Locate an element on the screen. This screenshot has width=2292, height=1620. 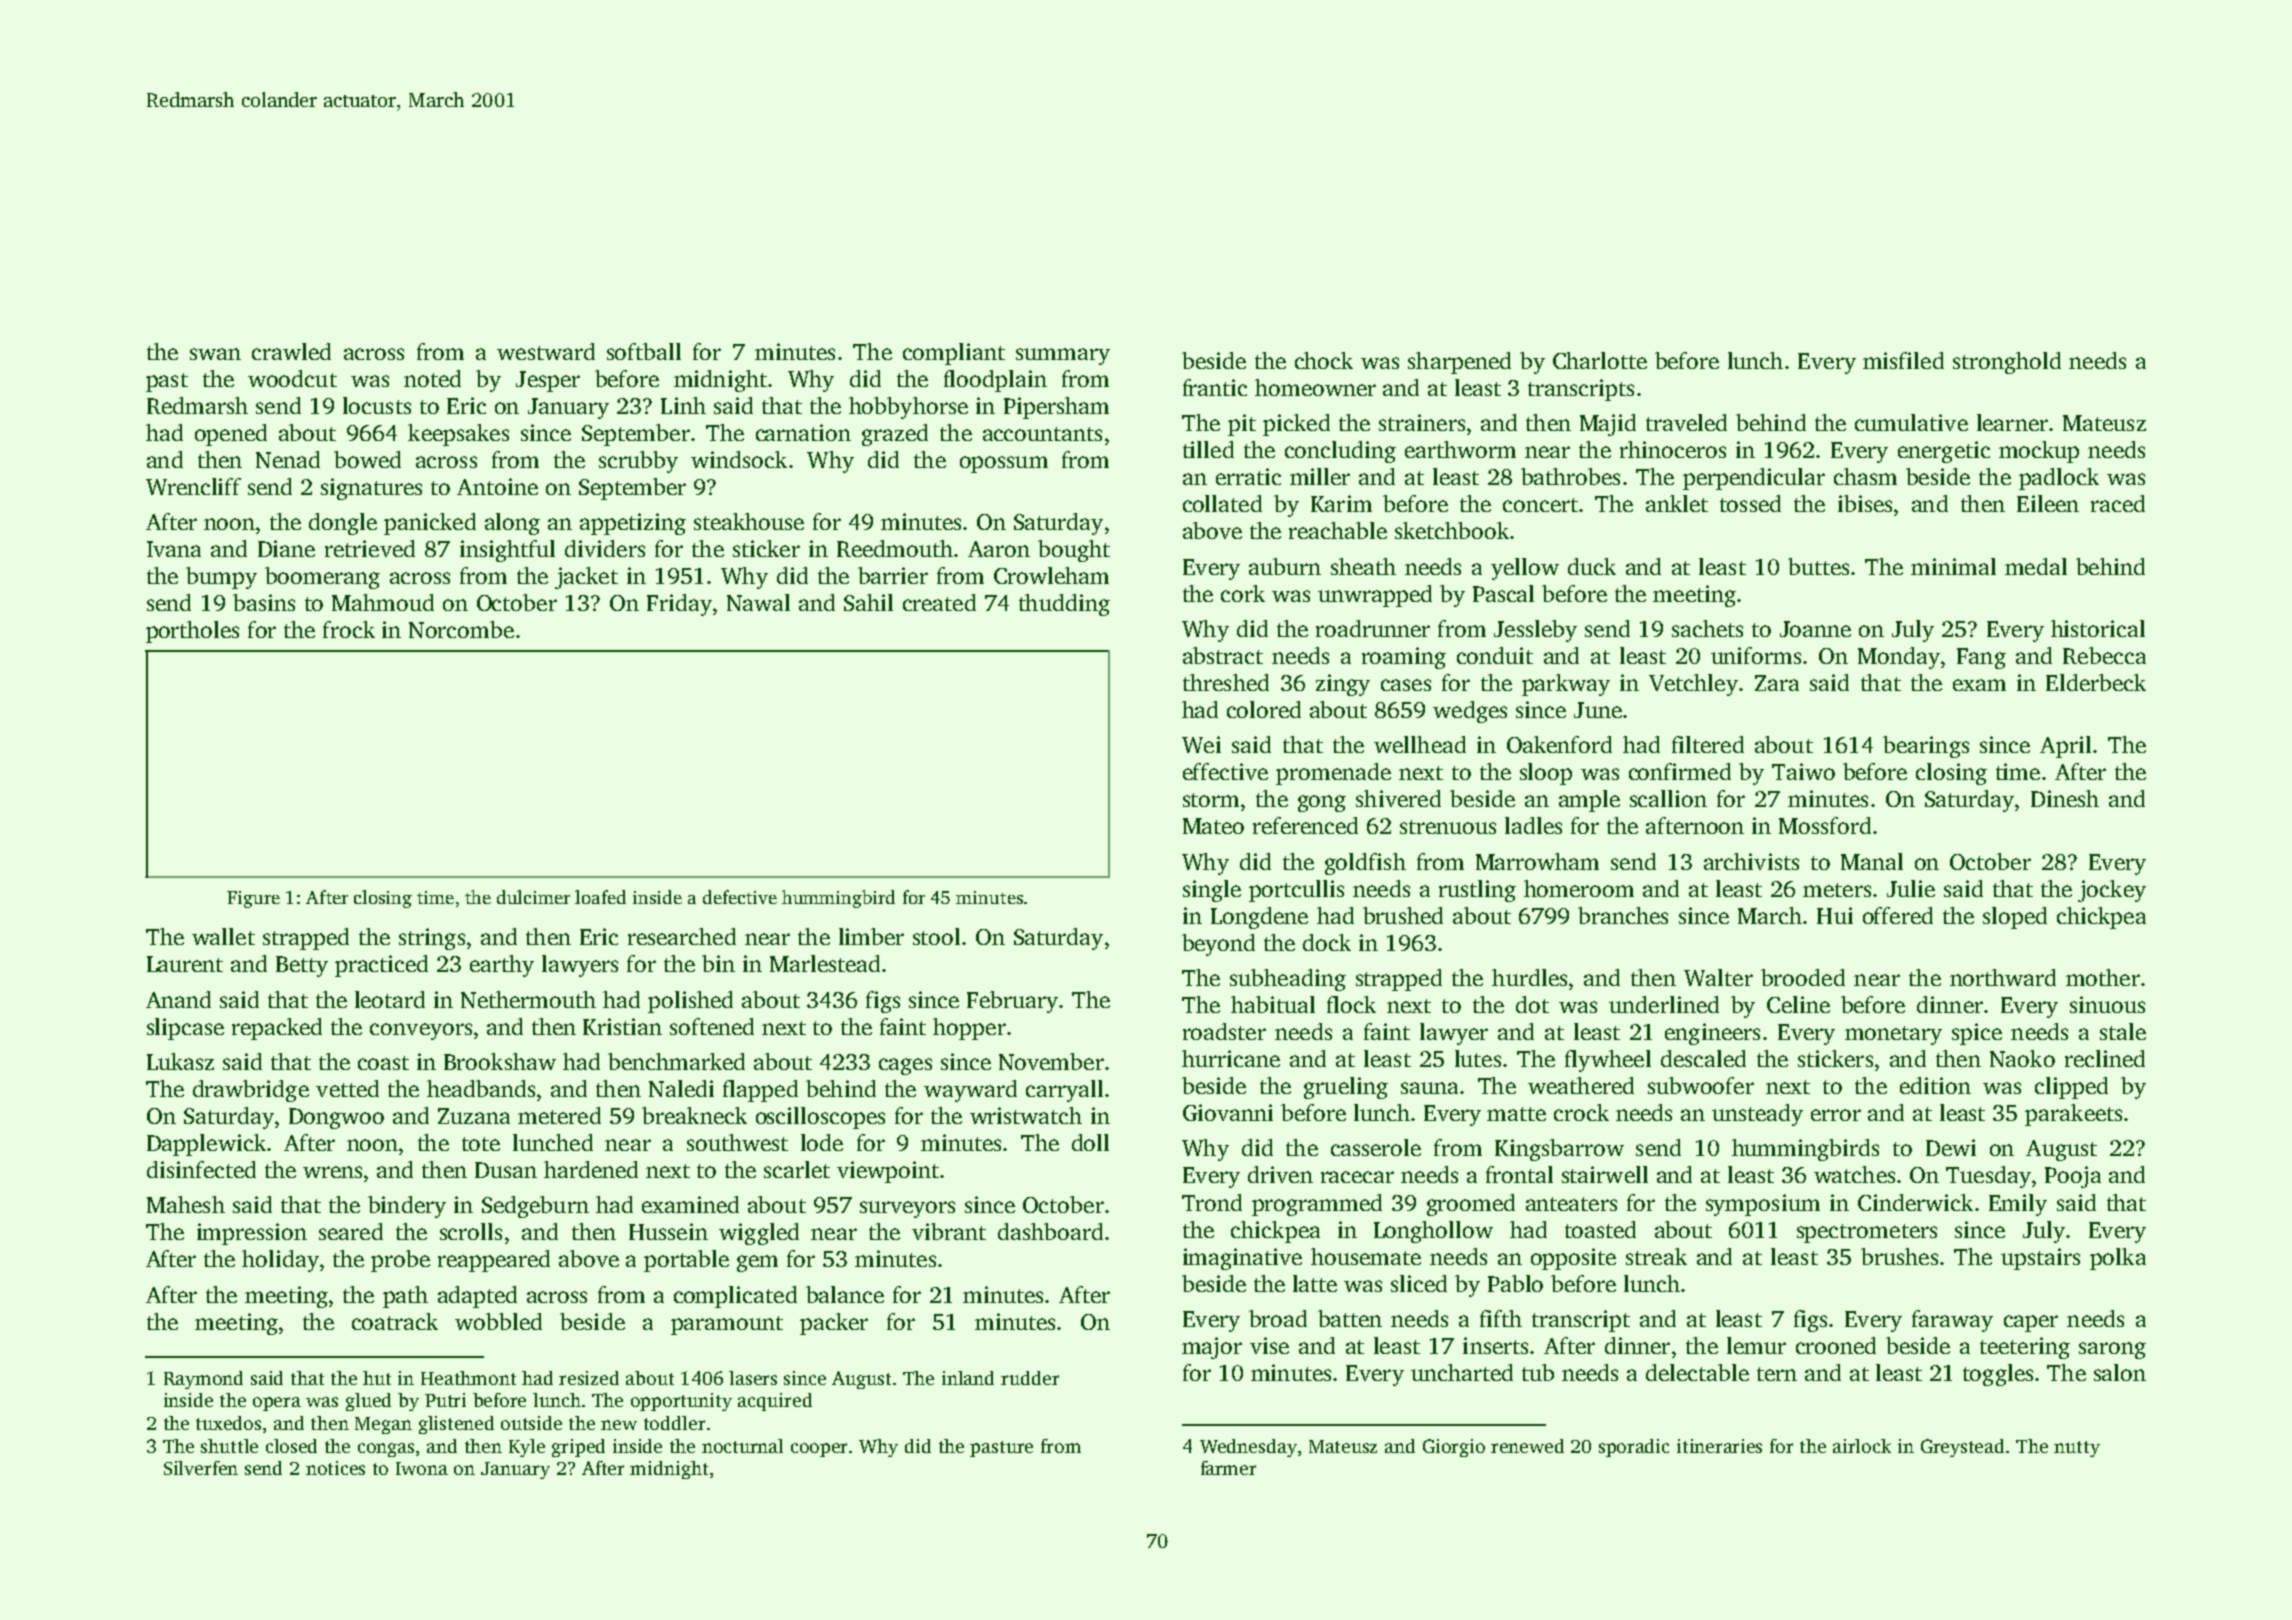
defective is located at coordinates (740, 897).
